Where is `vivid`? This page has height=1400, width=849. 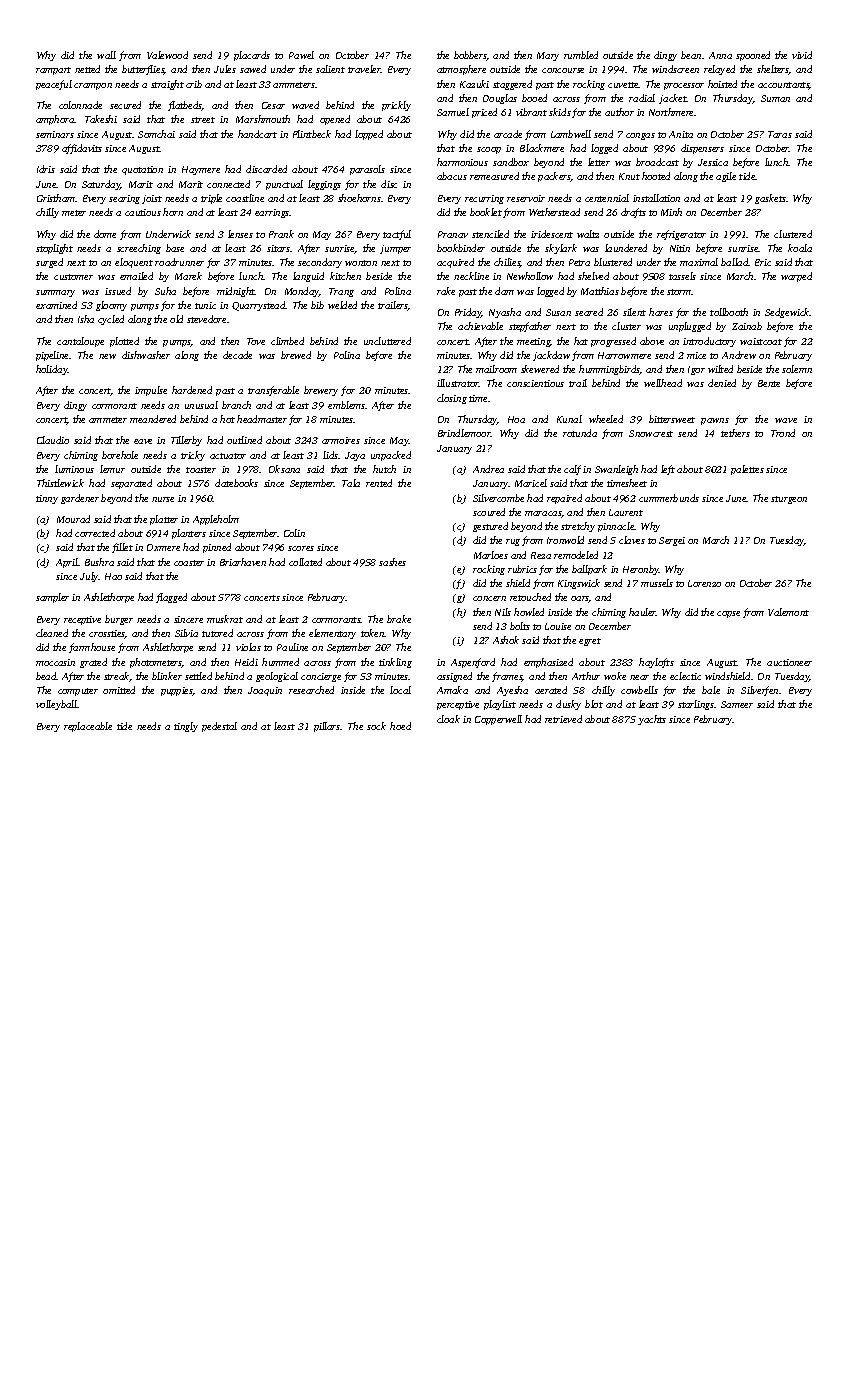 vivid is located at coordinates (802, 55).
